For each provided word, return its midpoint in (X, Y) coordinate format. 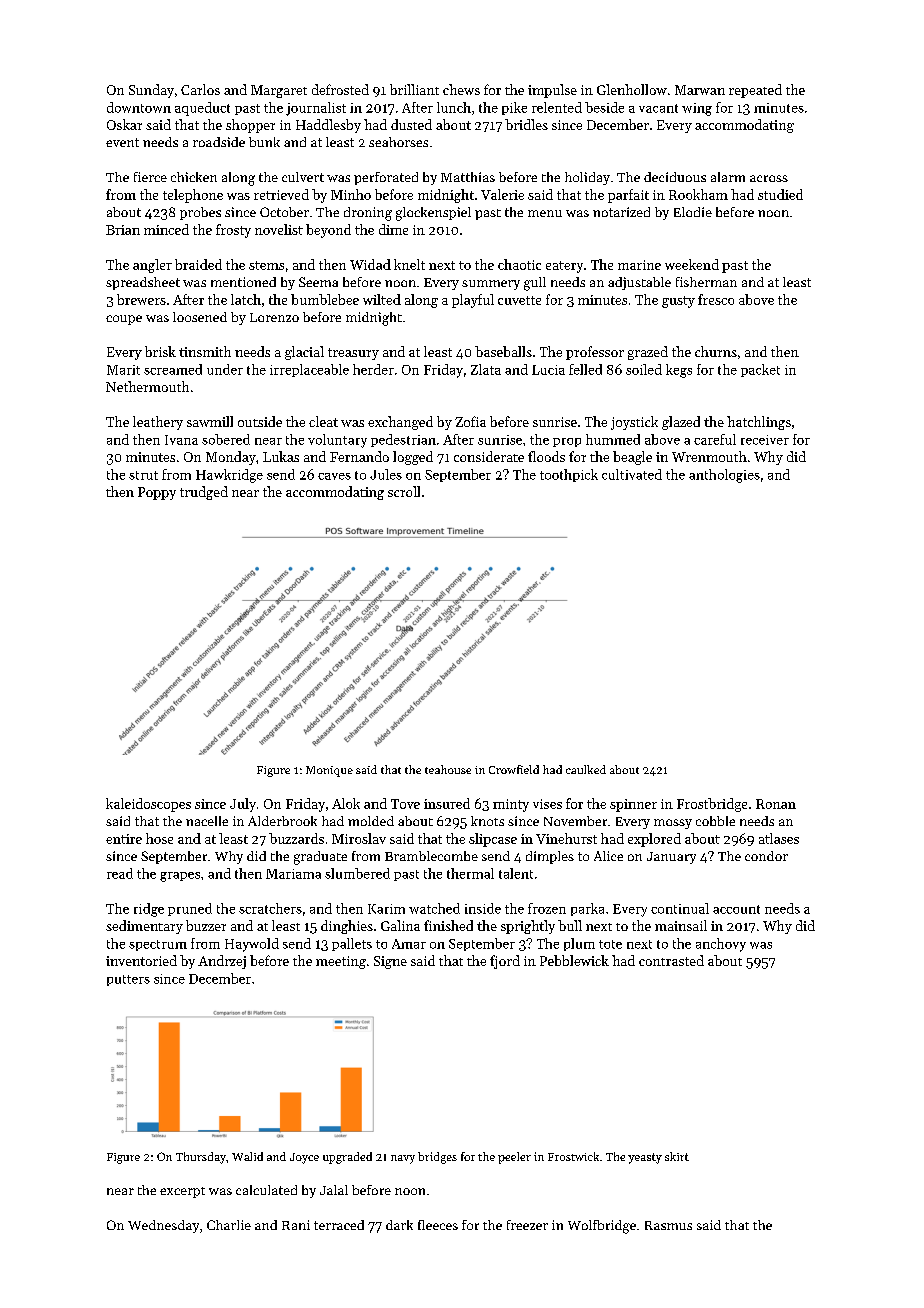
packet (760, 370)
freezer (527, 1225)
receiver (765, 440)
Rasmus (668, 1225)
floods (546, 456)
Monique (329, 771)
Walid (247, 1156)
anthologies (724, 476)
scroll (404, 491)
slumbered (357, 873)
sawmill (210, 421)
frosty (233, 231)
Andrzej (222, 962)
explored (654, 840)
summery (491, 285)
